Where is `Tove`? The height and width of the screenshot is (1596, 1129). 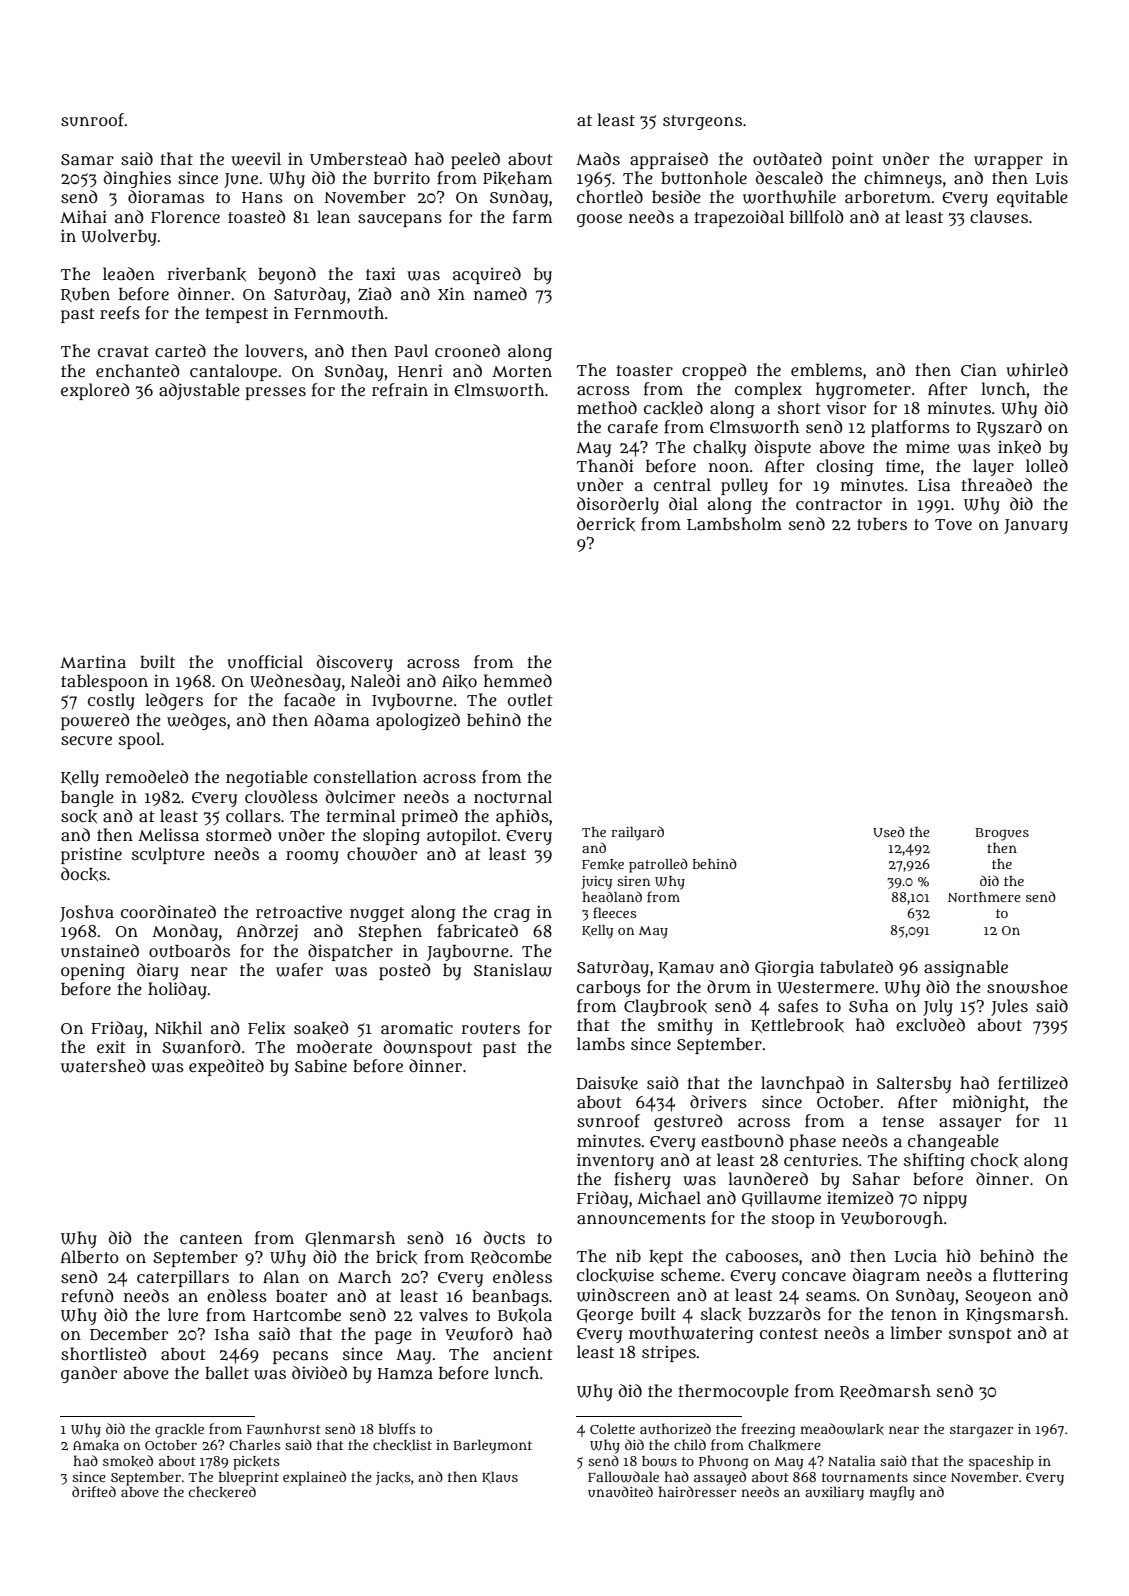
Tove is located at coordinates (953, 524).
